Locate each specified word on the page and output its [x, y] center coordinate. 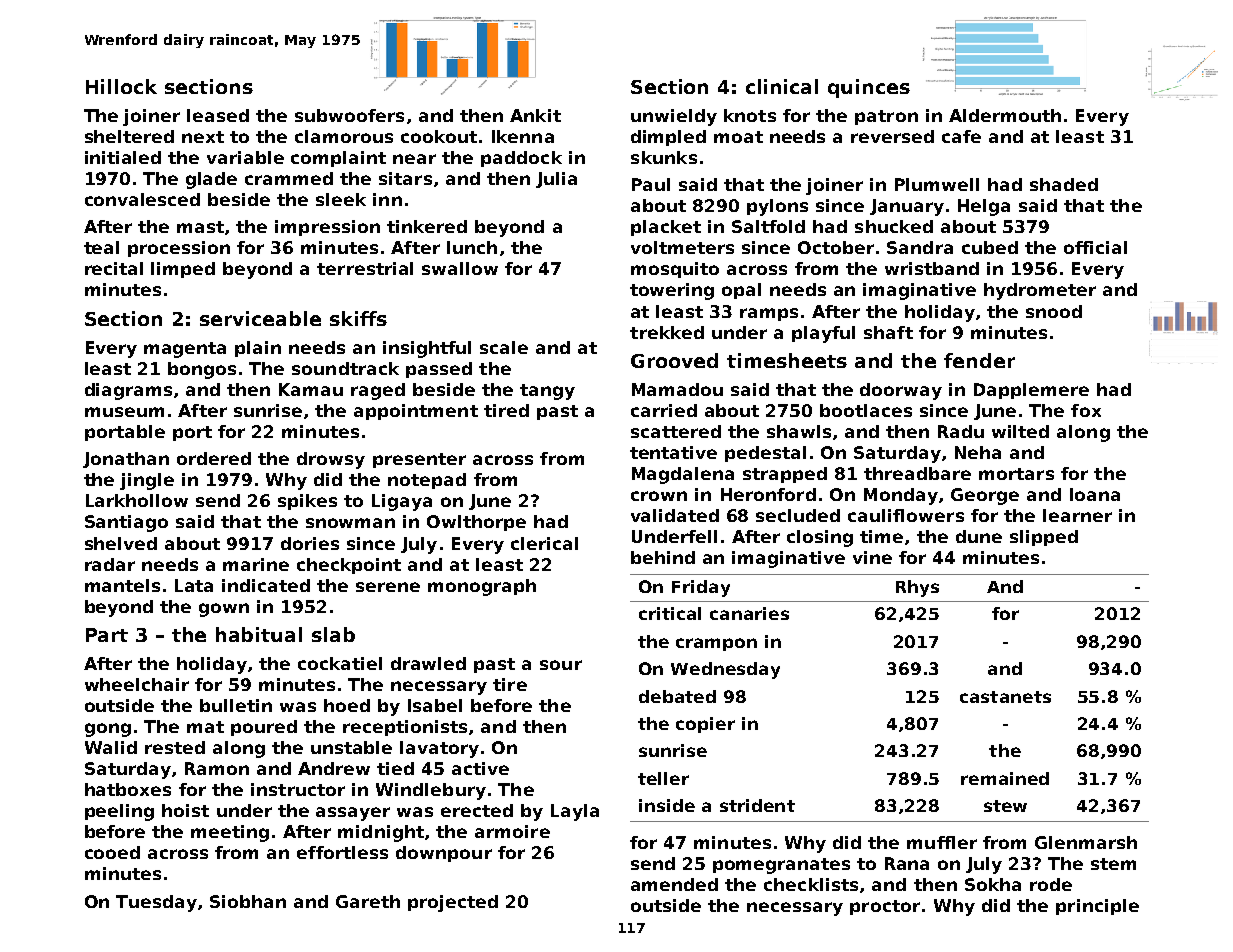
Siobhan [248, 901]
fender [979, 360]
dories [310, 543]
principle [1097, 907]
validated [675, 515]
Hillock [121, 86]
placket [666, 228]
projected [453, 903]
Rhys [917, 588]
